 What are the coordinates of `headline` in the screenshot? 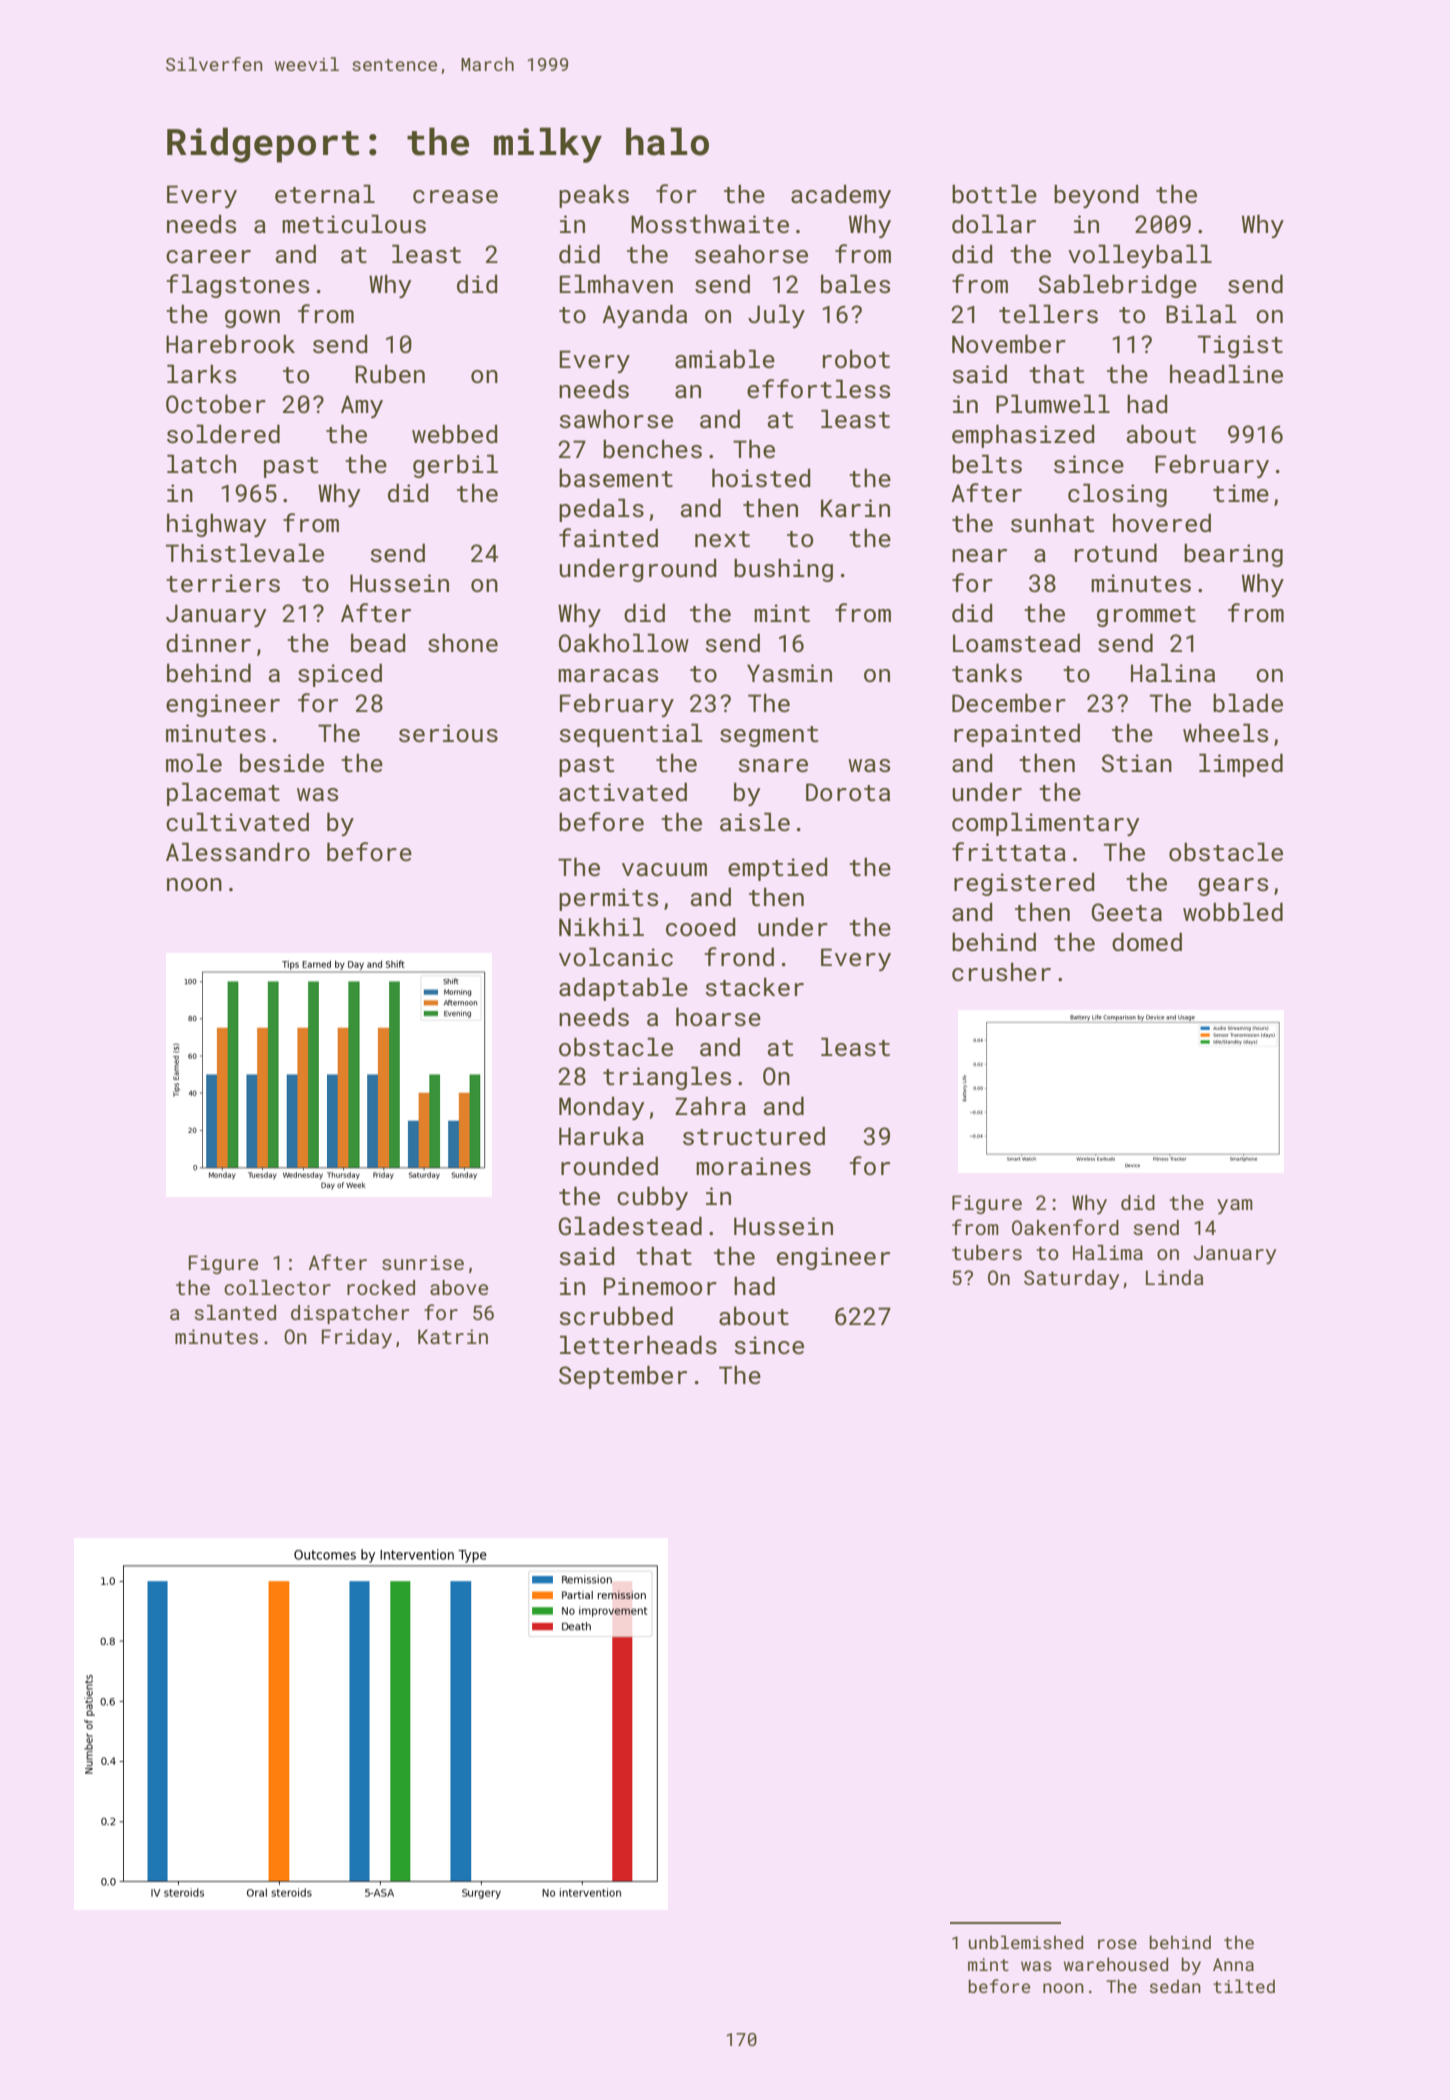 It's located at (1226, 373).
